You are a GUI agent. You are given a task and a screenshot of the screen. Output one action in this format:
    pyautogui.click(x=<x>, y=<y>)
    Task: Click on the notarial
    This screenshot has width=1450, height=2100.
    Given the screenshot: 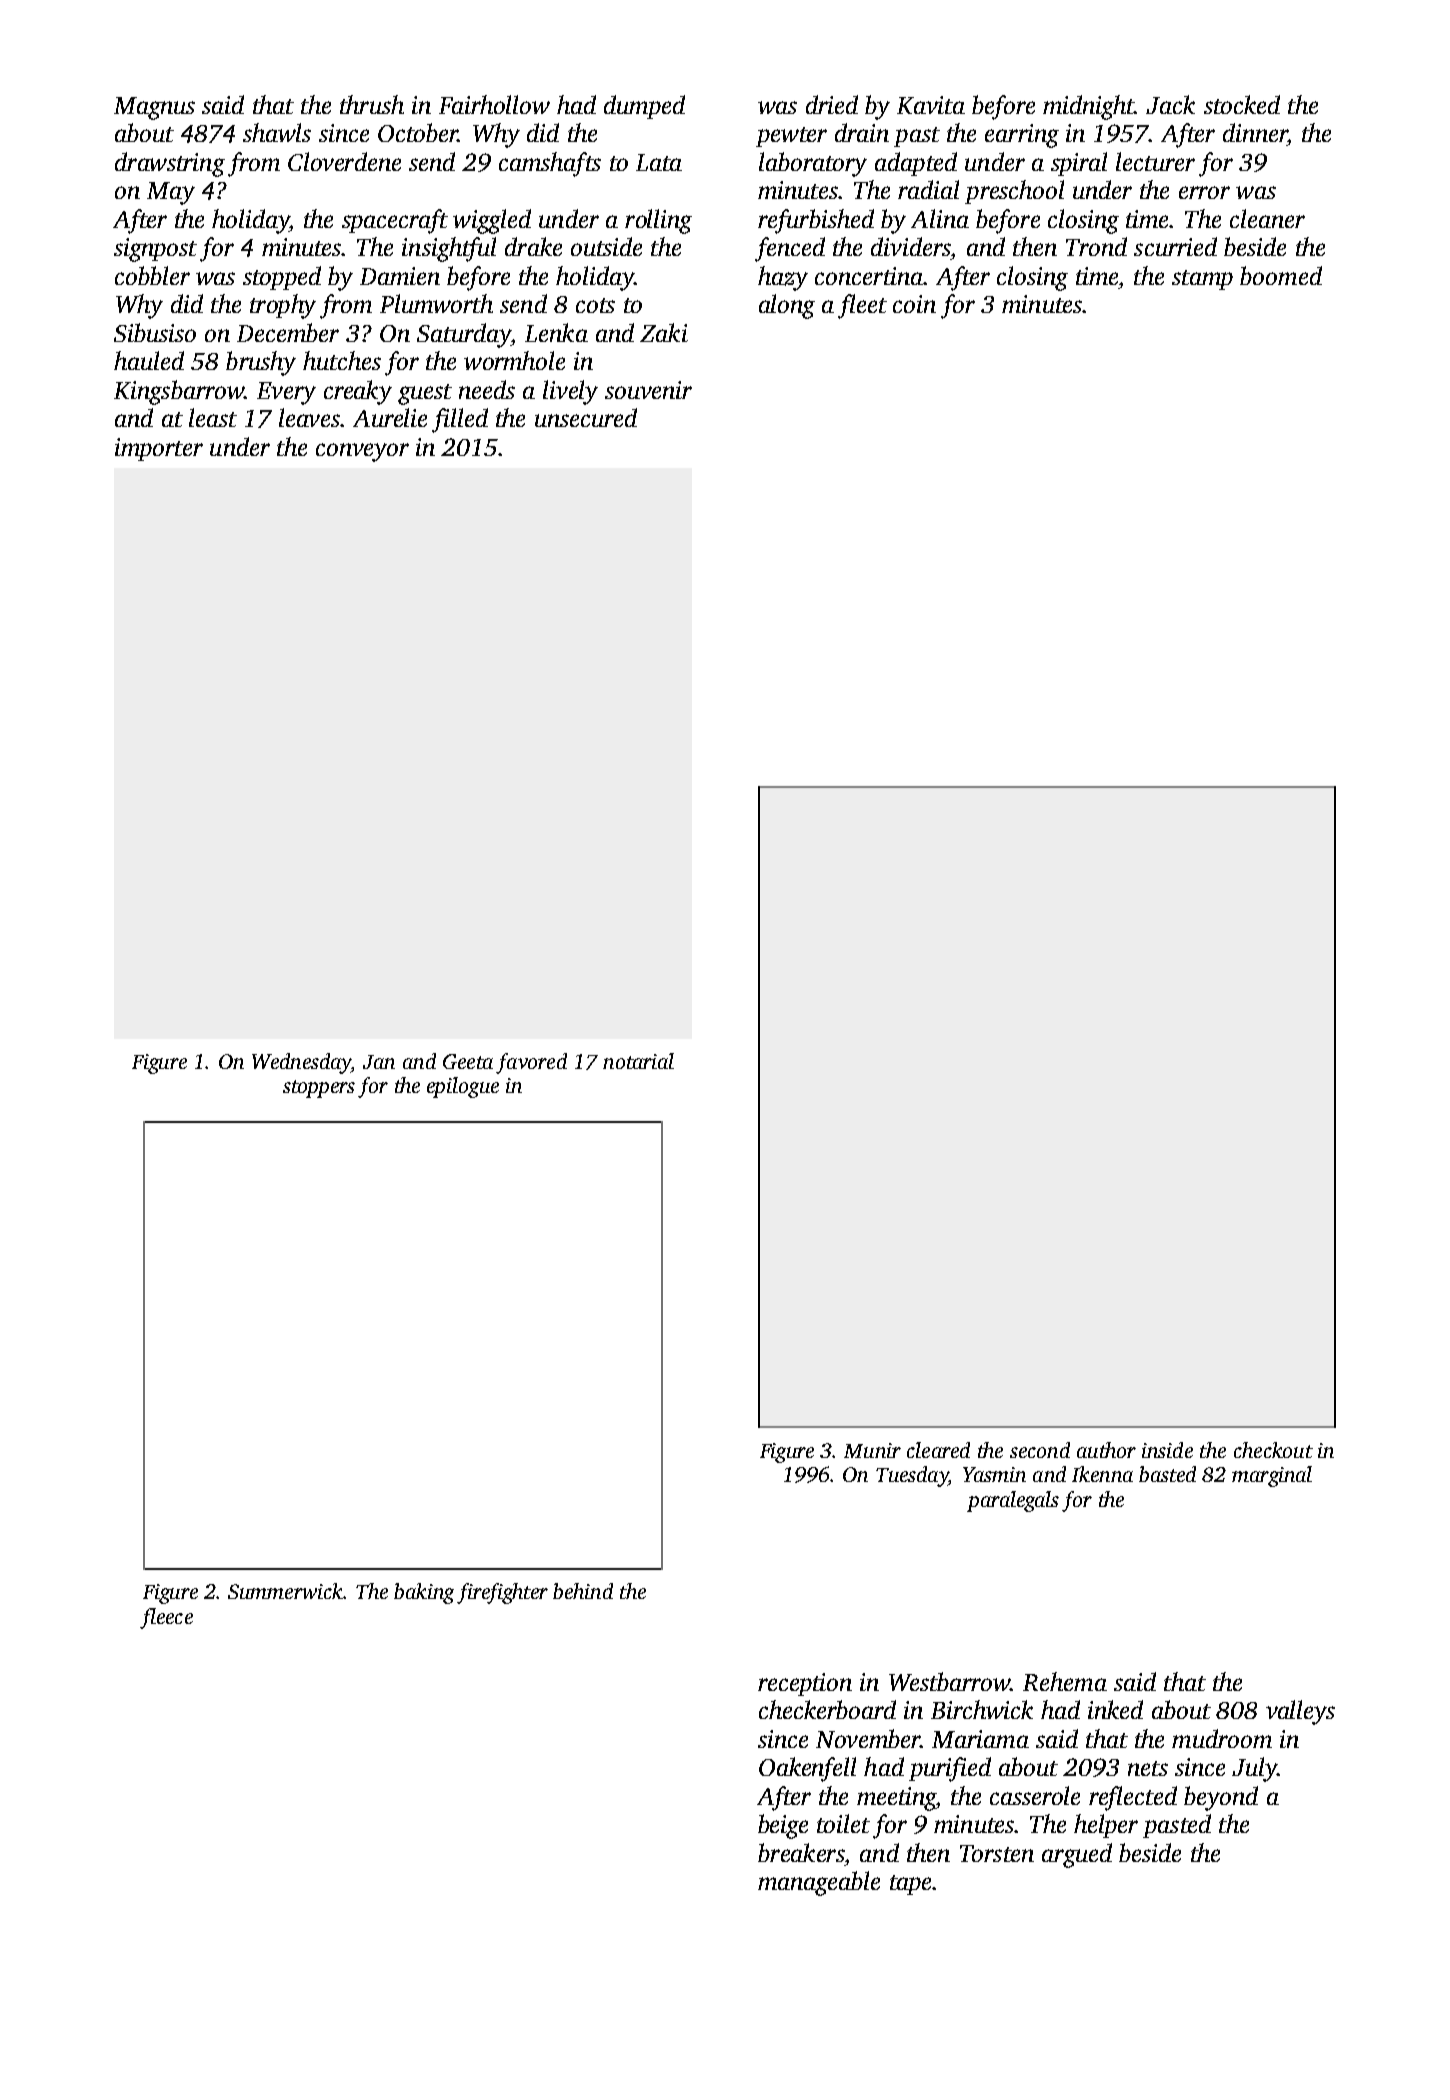 What is the action you would take?
    pyautogui.click(x=638, y=1061)
